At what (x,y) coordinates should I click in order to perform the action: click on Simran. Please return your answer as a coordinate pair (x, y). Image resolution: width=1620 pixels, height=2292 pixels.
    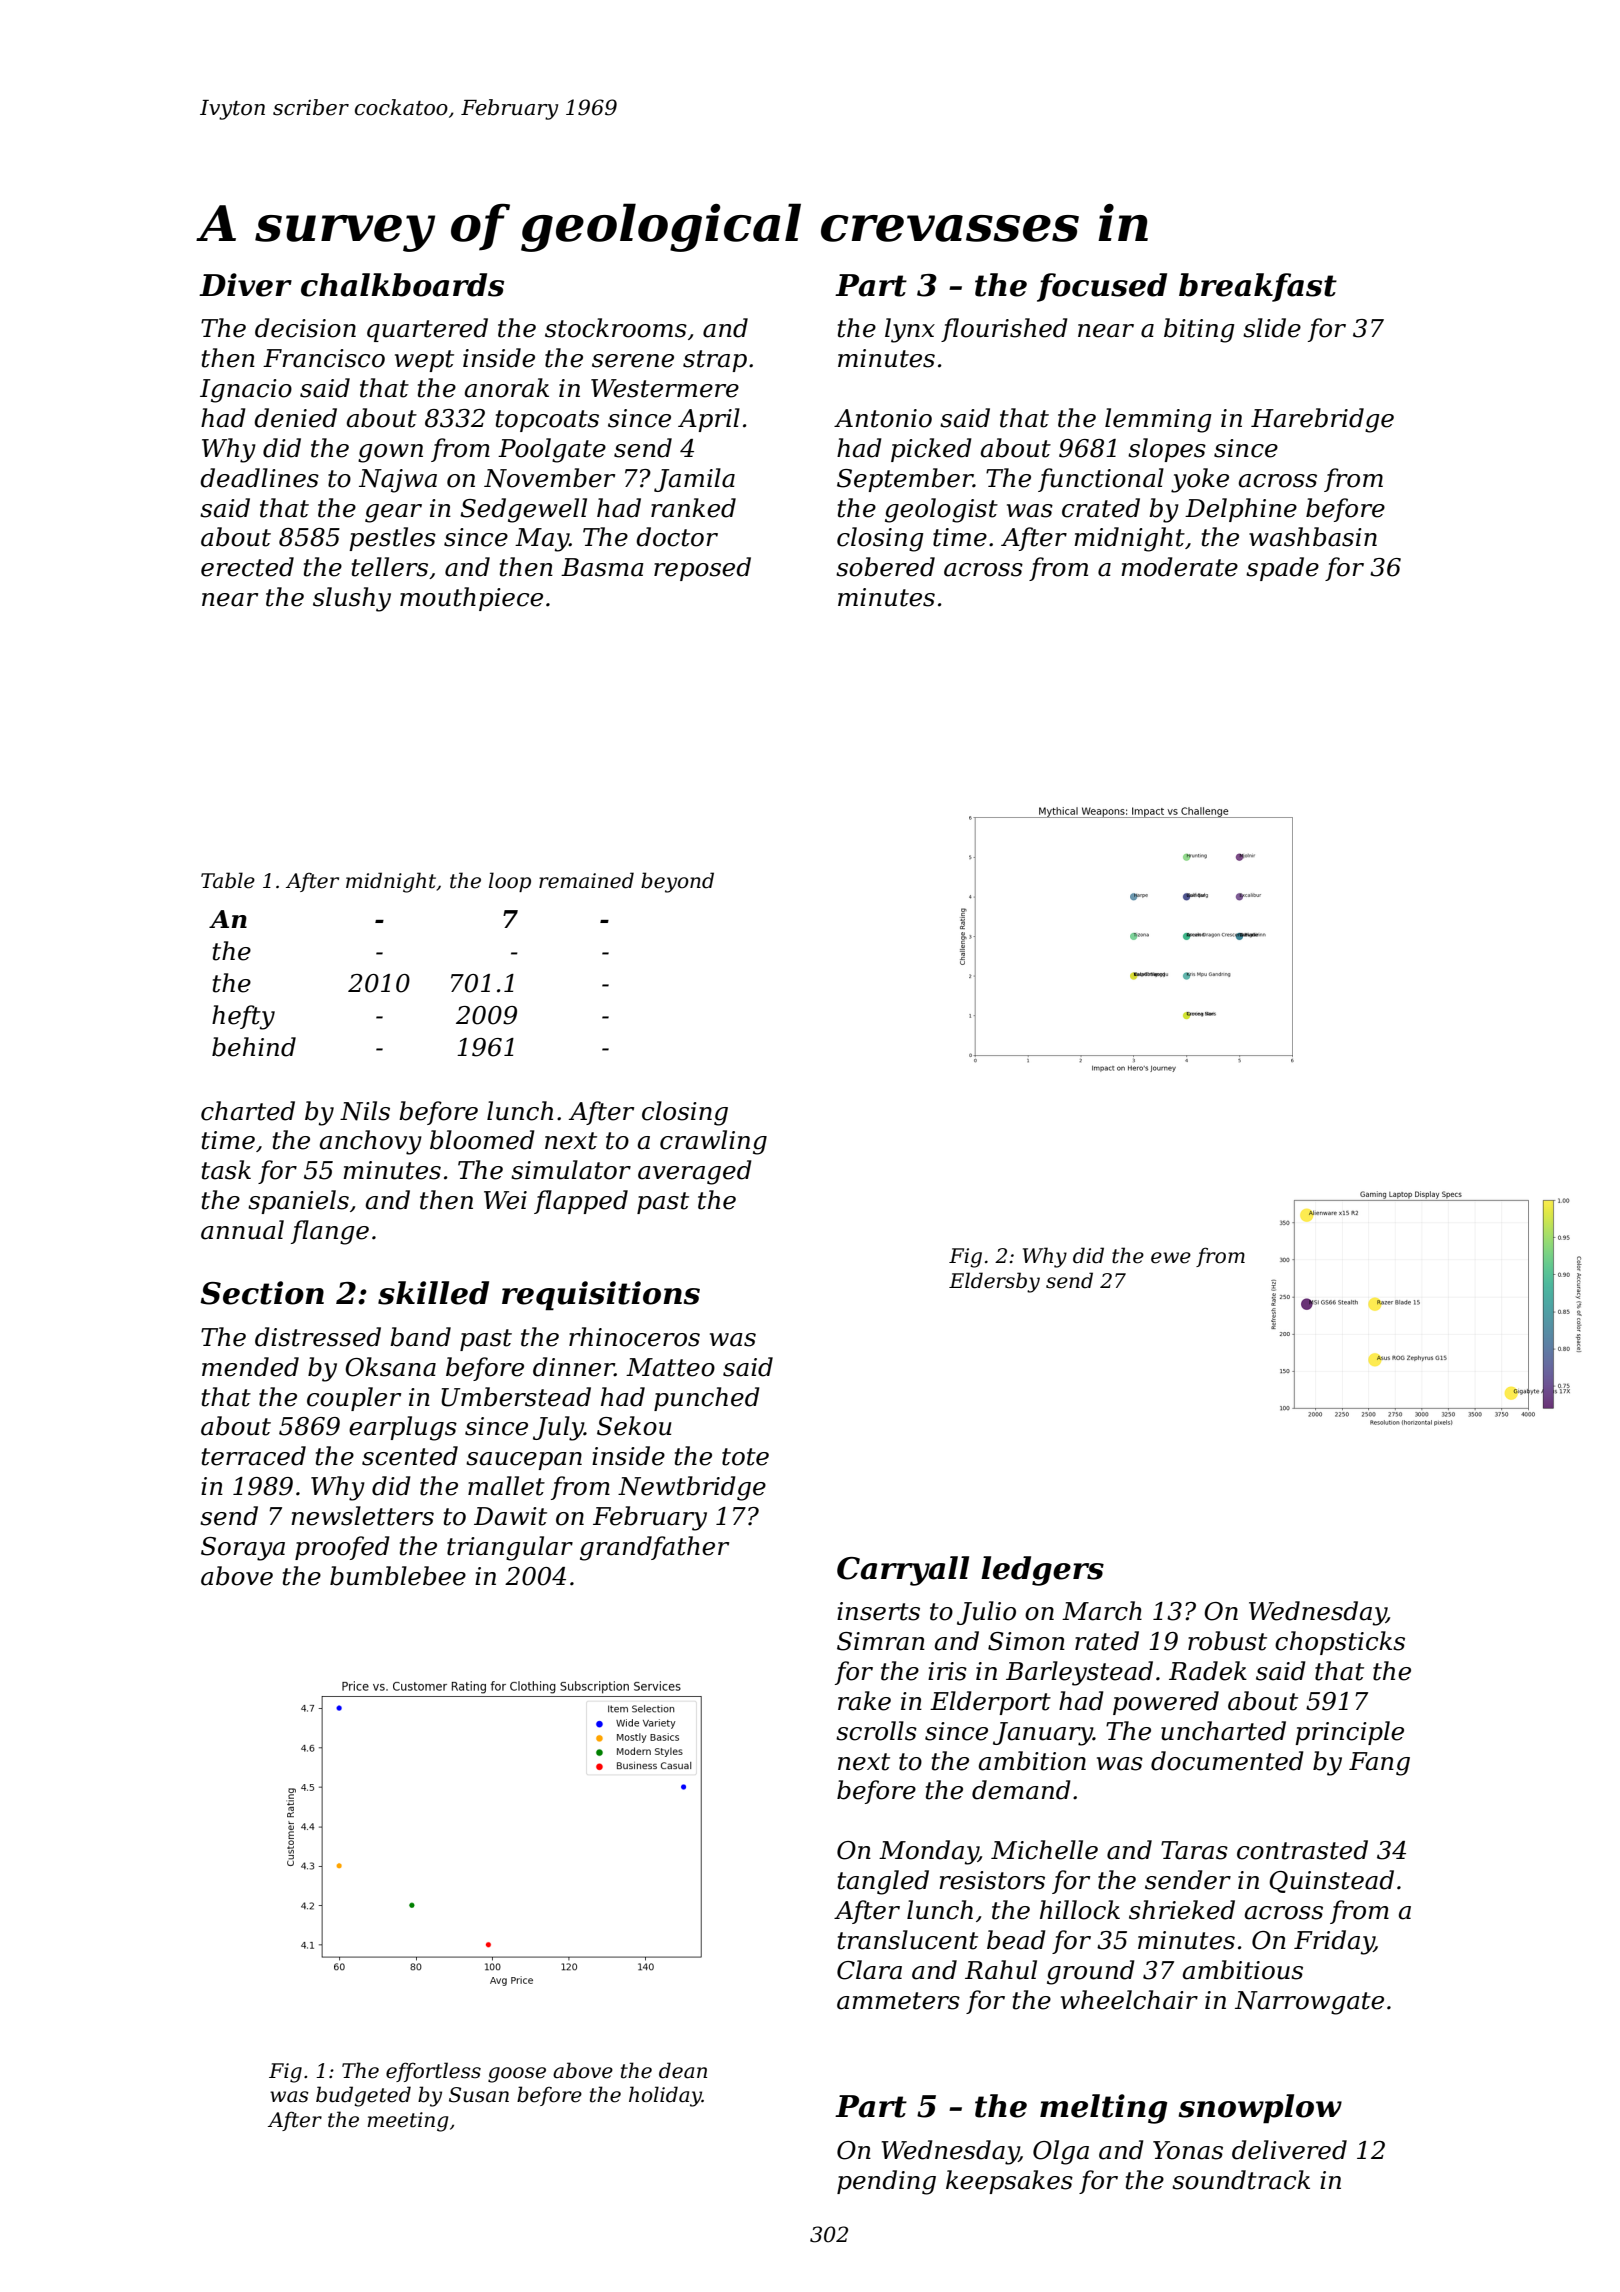
    Looking at the image, I should click on (881, 1641).
